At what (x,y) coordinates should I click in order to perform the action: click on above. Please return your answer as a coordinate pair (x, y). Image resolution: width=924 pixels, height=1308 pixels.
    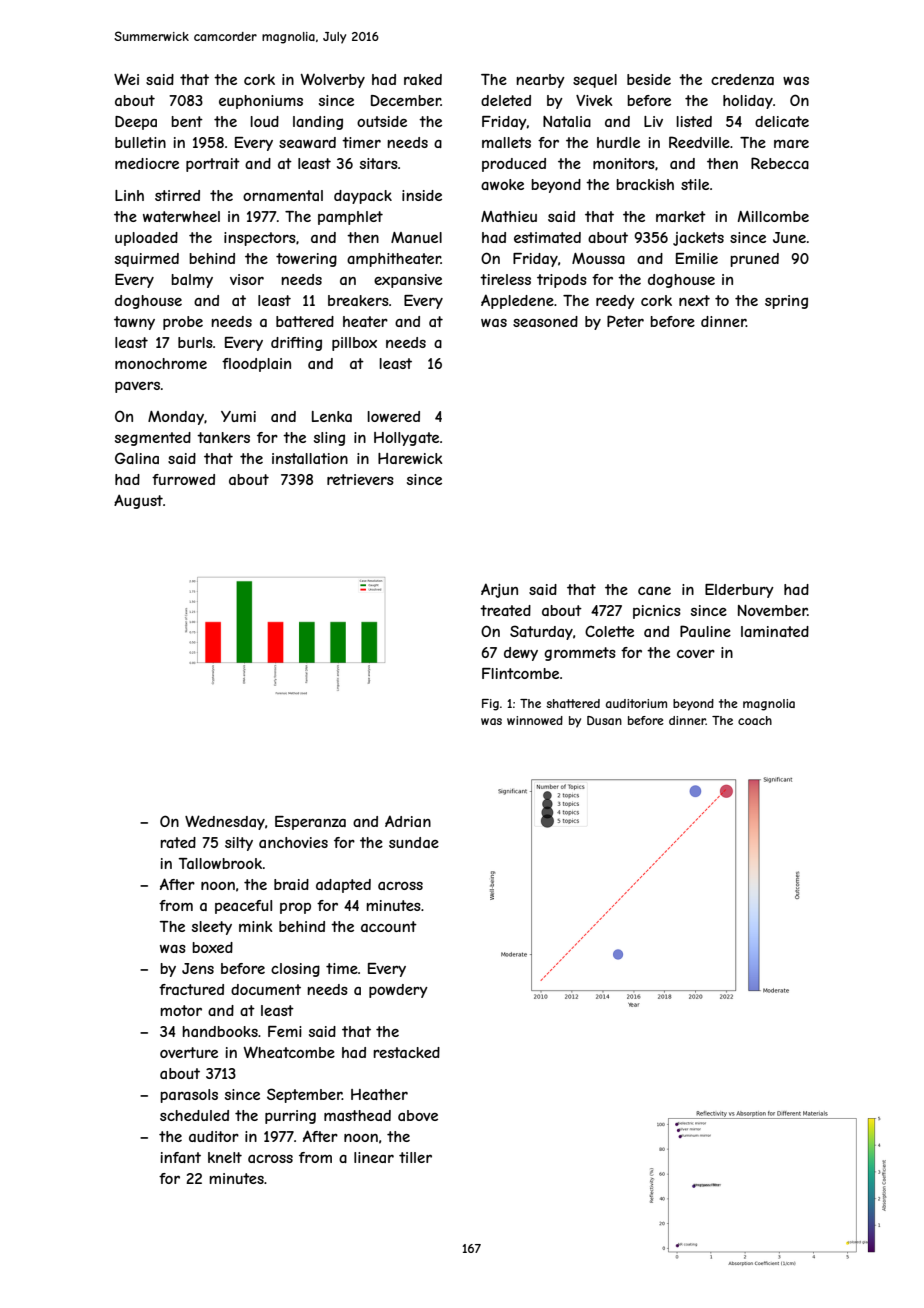
    Looking at the image, I should click on (418, 1115).
